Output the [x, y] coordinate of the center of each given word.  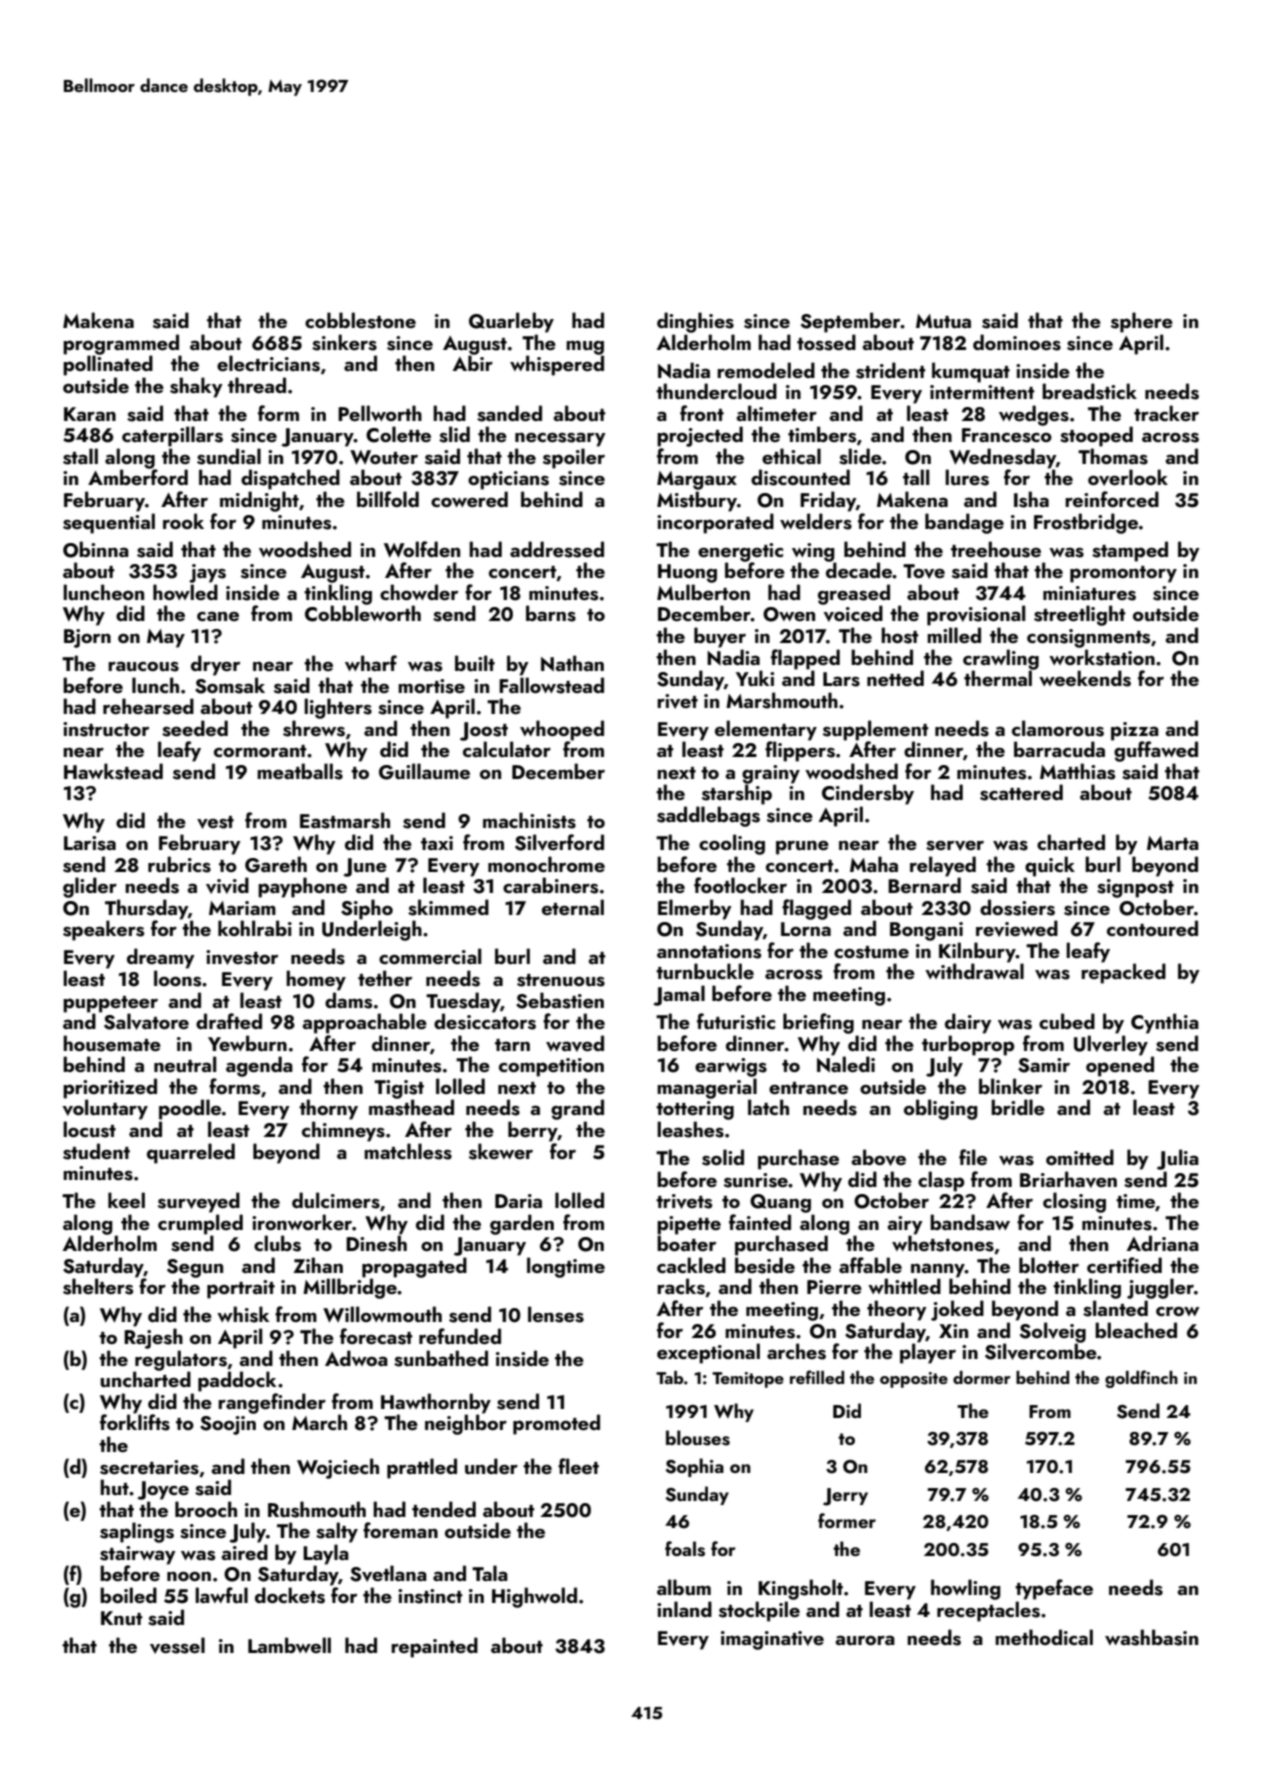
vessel [177, 1645]
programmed [121, 344]
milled [954, 635]
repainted [434, 1647]
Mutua [943, 321]
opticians [508, 480]
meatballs [300, 771]
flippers [800, 751]
